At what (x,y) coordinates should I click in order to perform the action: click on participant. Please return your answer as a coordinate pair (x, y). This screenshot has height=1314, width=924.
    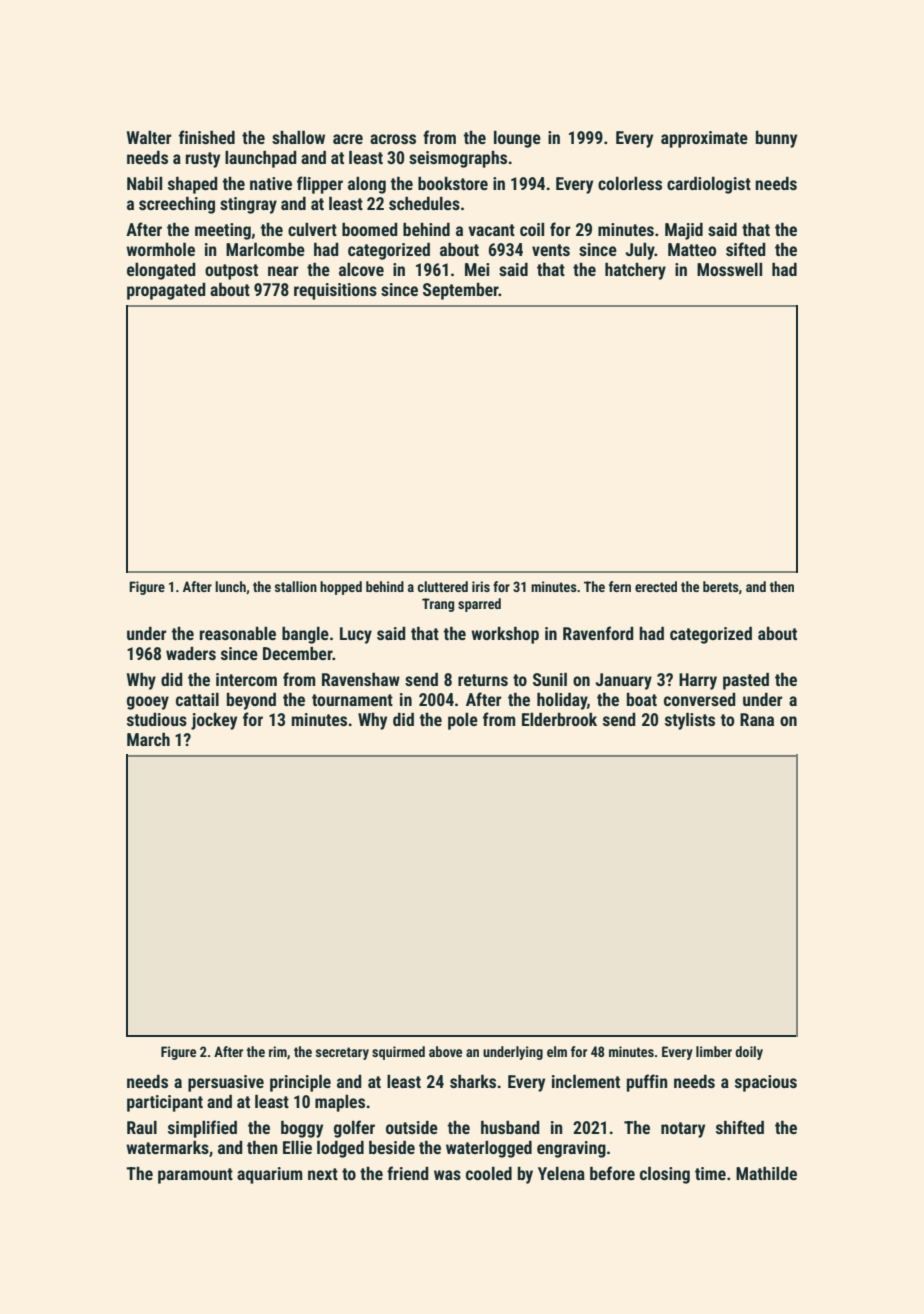
    Looking at the image, I should click on (165, 1103).
